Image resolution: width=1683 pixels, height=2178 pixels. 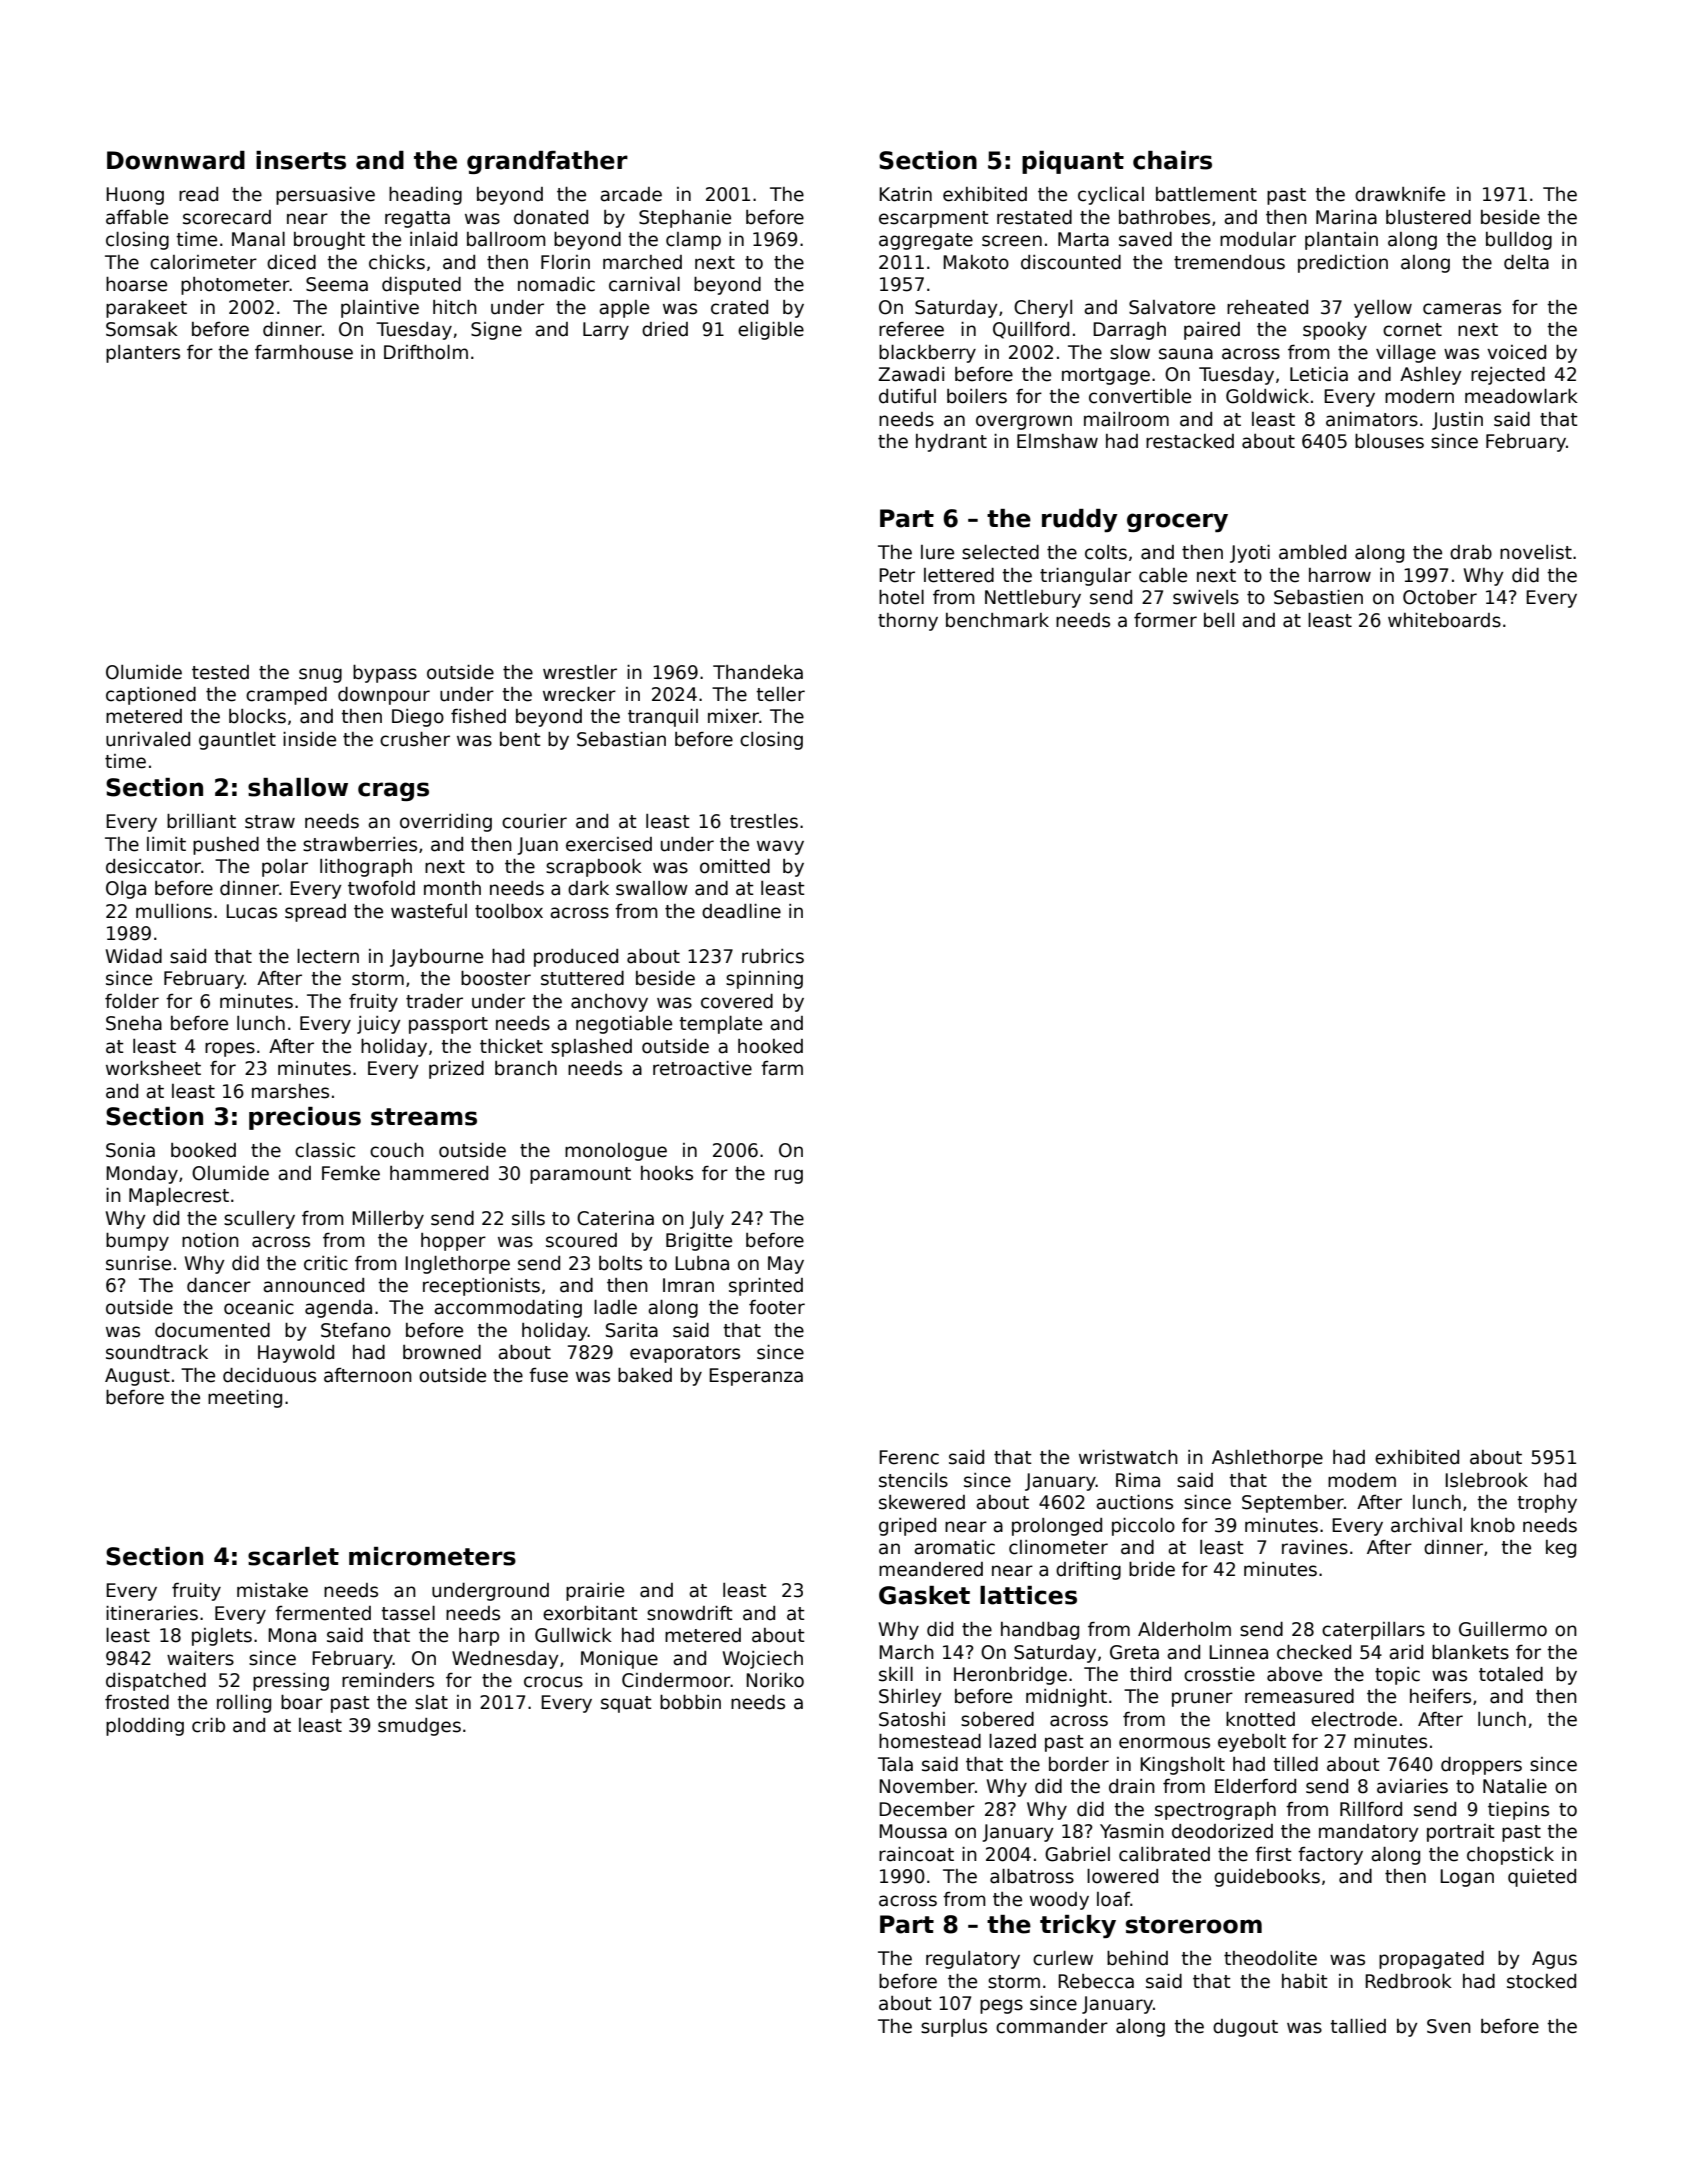 What do you see at coordinates (293, 1556) in the image?
I see `scarlet` at bounding box center [293, 1556].
